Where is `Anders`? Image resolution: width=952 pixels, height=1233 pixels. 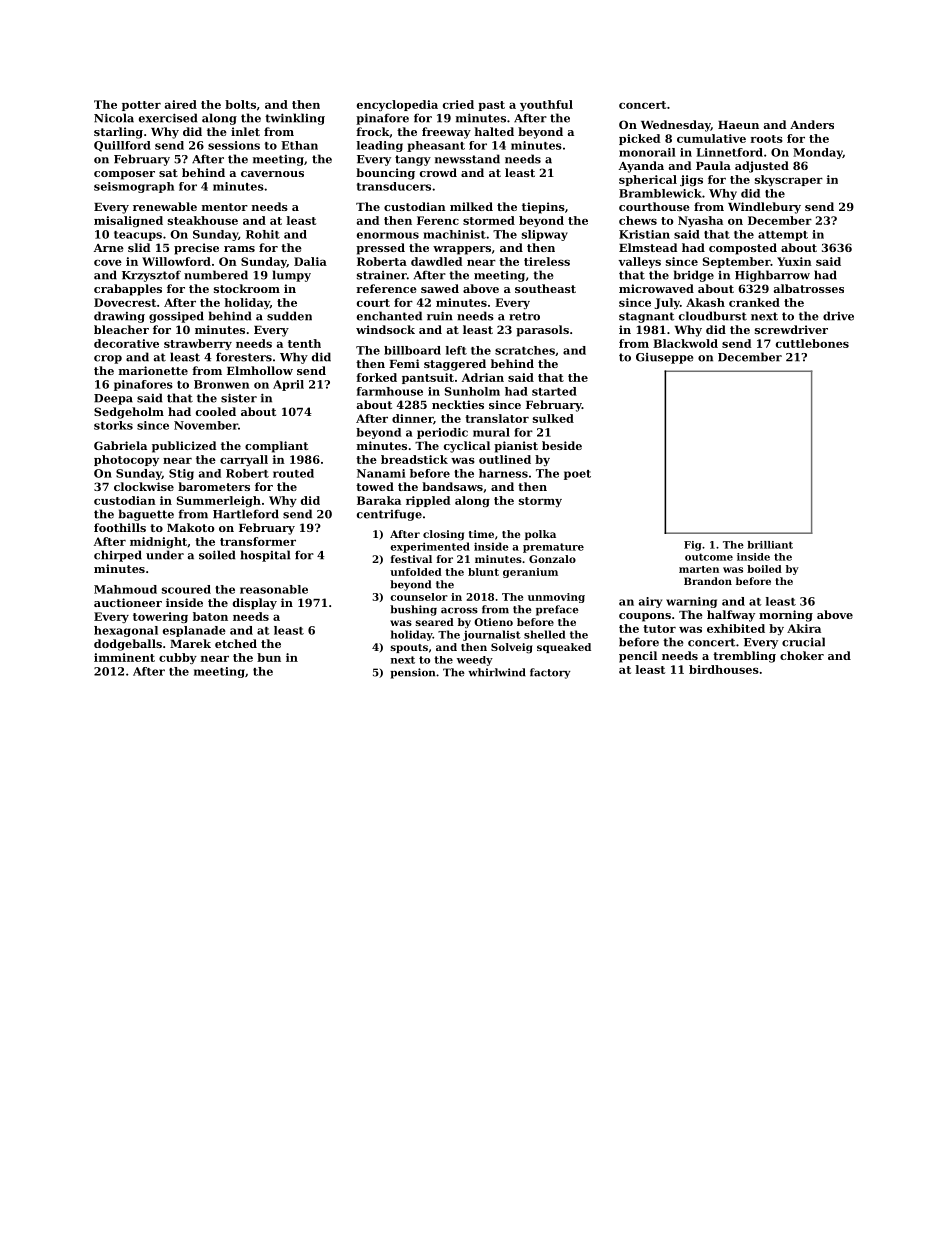
Anders is located at coordinates (812, 124).
